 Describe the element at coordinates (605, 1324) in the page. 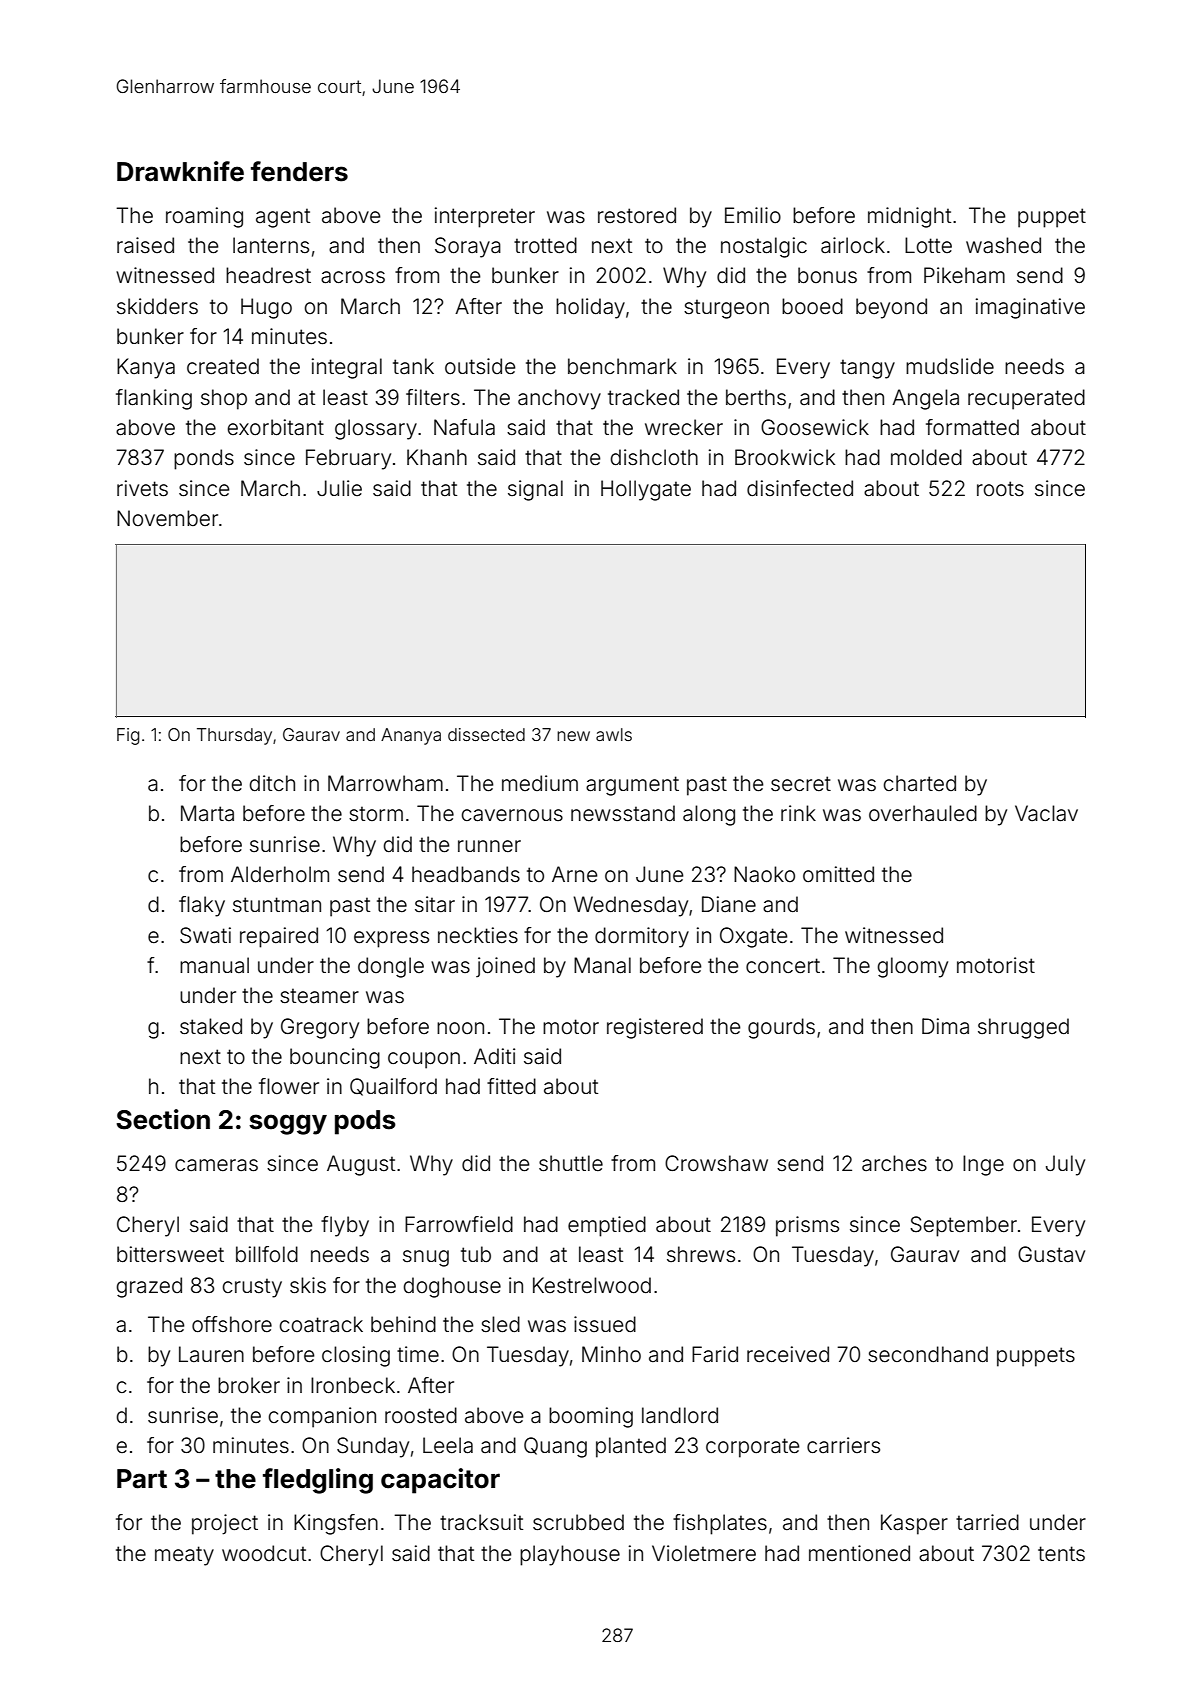

I see `issued` at that location.
